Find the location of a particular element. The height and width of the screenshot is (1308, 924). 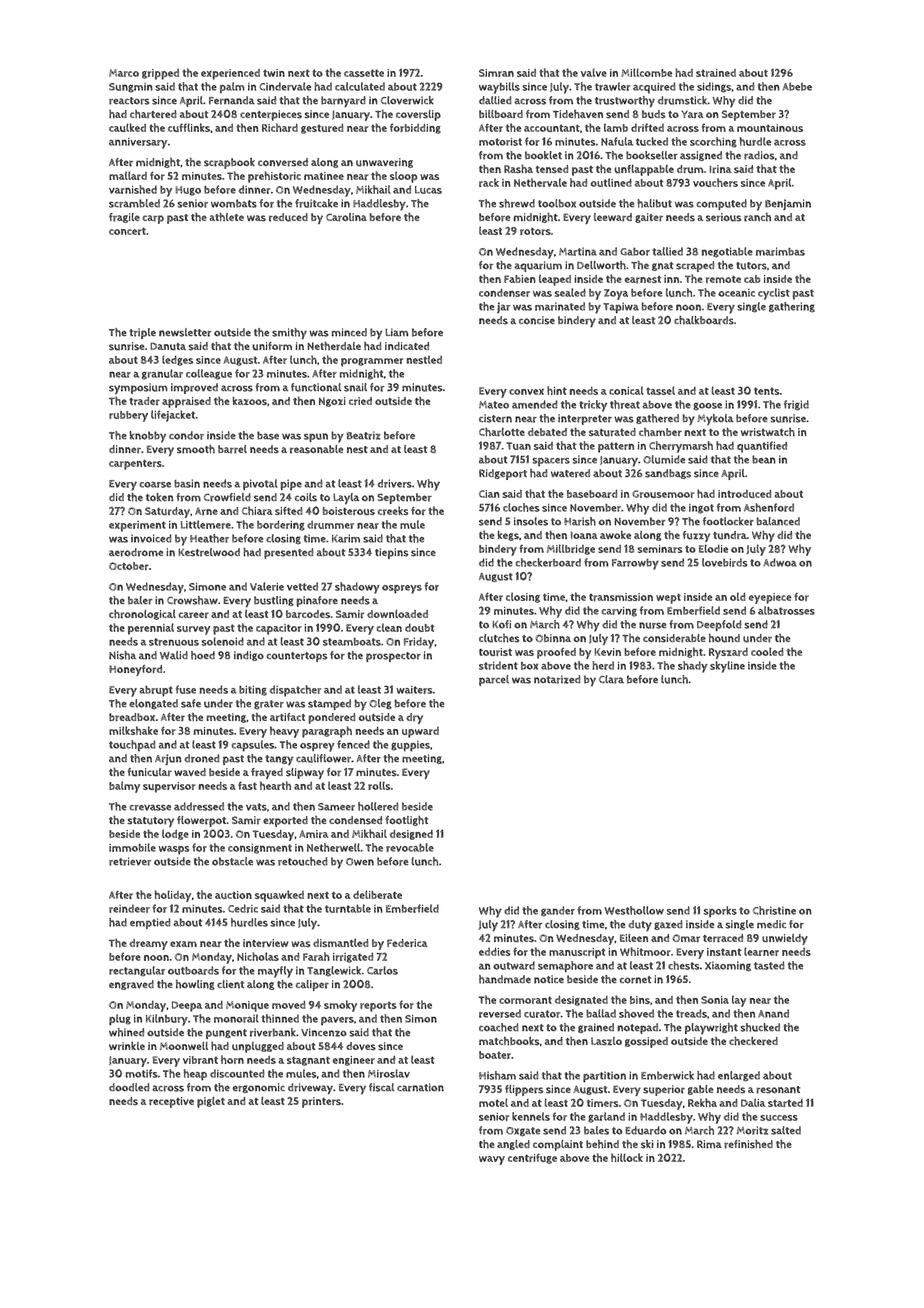

flippers is located at coordinates (524, 1090).
